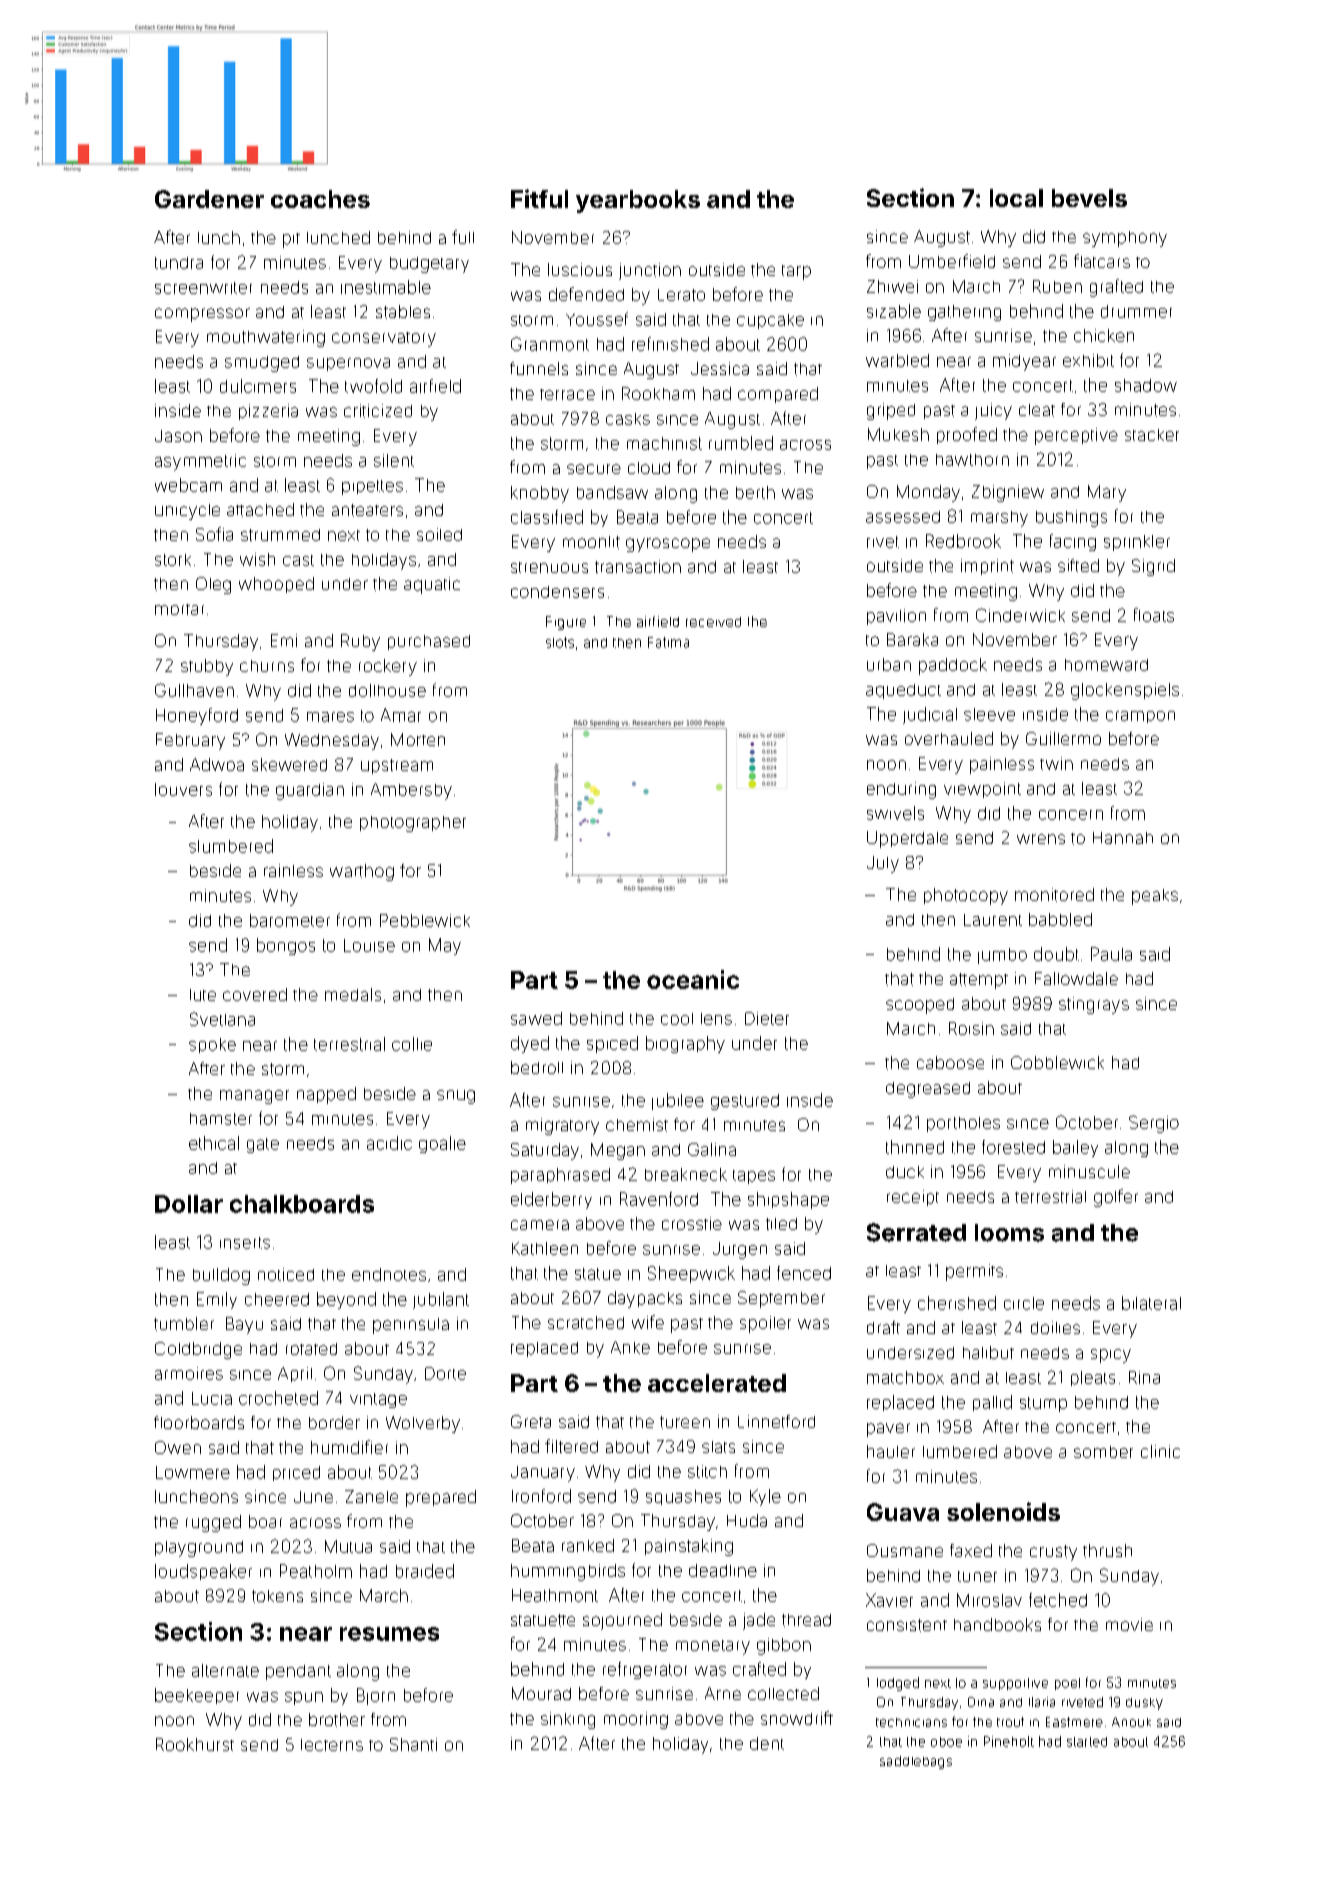  I want to click on sifted, so click(1078, 565).
